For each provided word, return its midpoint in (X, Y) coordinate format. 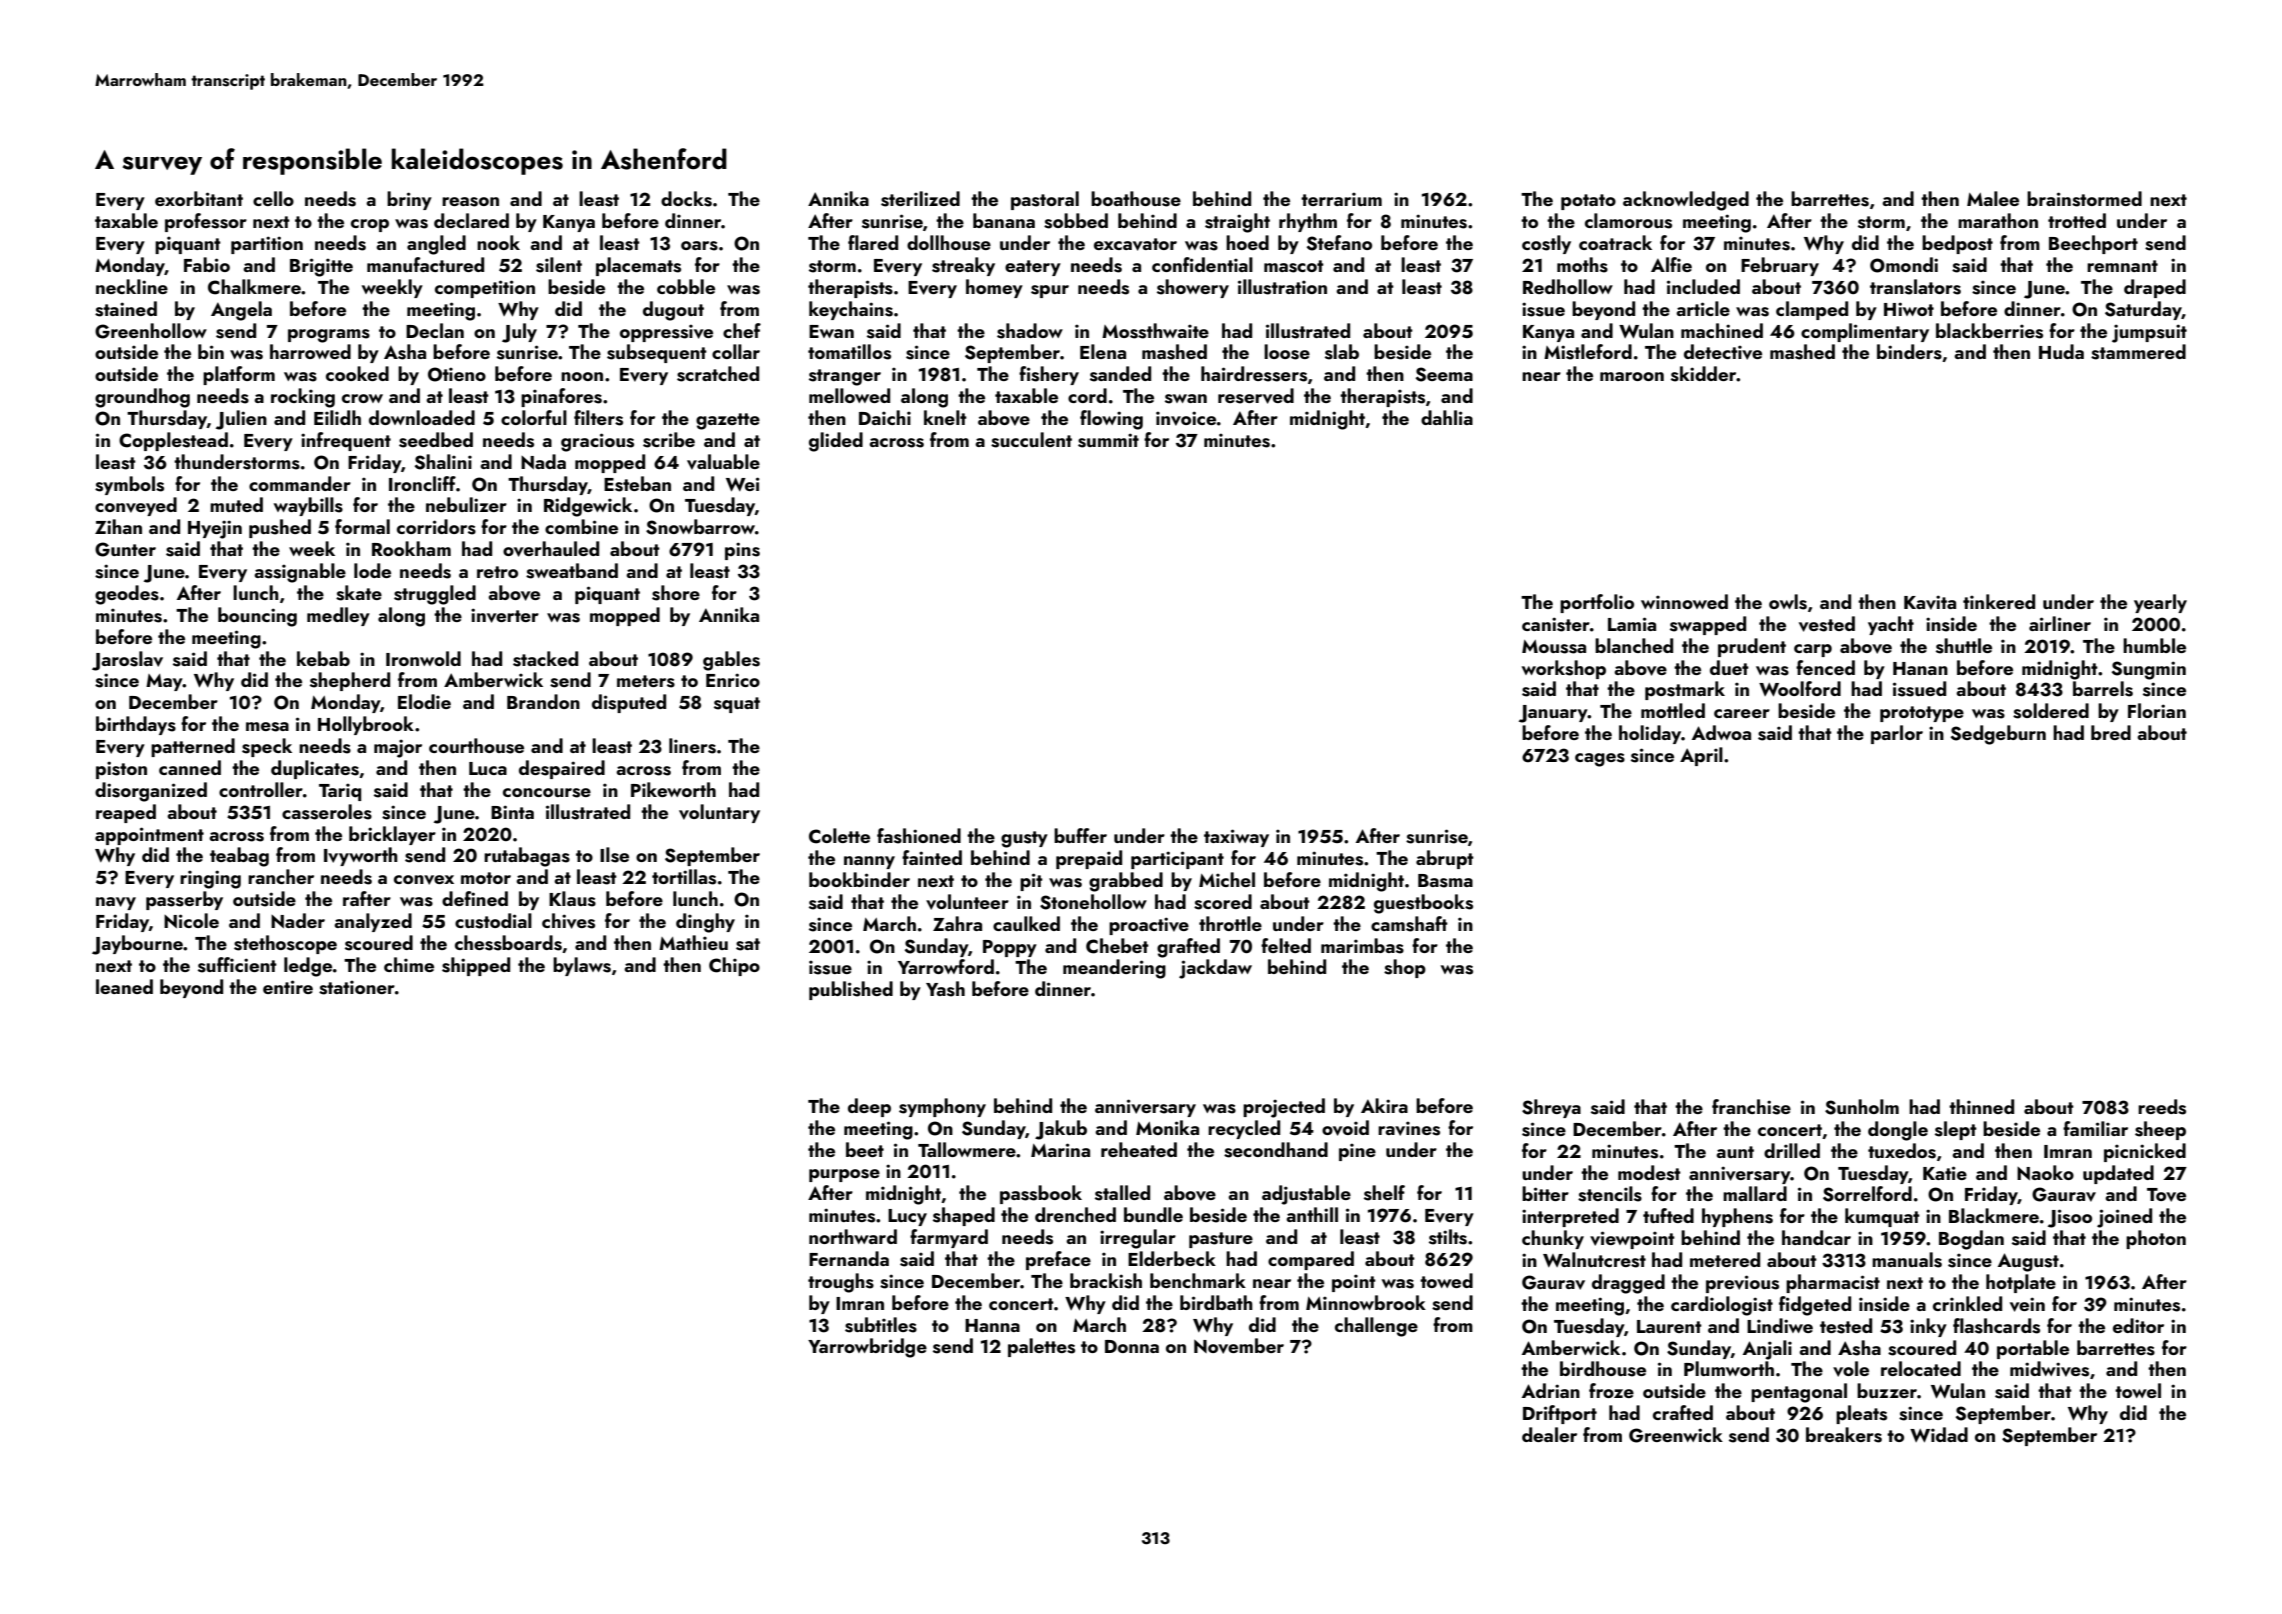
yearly (2160, 603)
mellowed (849, 395)
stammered (2138, 352)
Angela (241, 311)
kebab (323, 658)
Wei (742, 484)
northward (853, 1236)
